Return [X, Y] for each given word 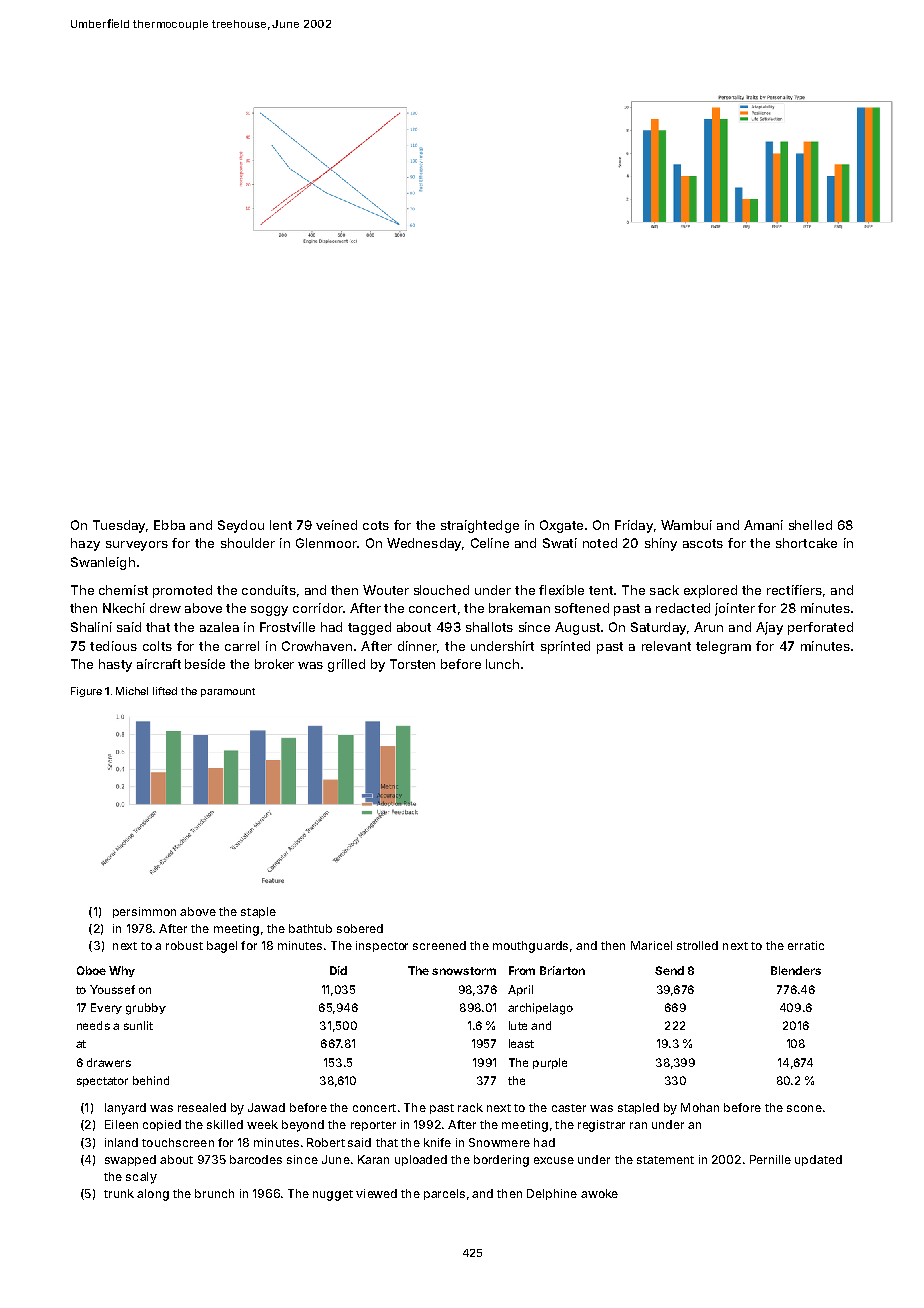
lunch [502, 664]
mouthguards [530, 947]
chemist [123, 590]
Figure [86, 692]
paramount [228, 692]
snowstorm [464, 971]
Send [669, 970]
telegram [723, 647]
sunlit [138, 1025]
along [153, 1195]
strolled [697, 945]
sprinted [565, 647]
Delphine [552, 1194]
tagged [369, 628]
